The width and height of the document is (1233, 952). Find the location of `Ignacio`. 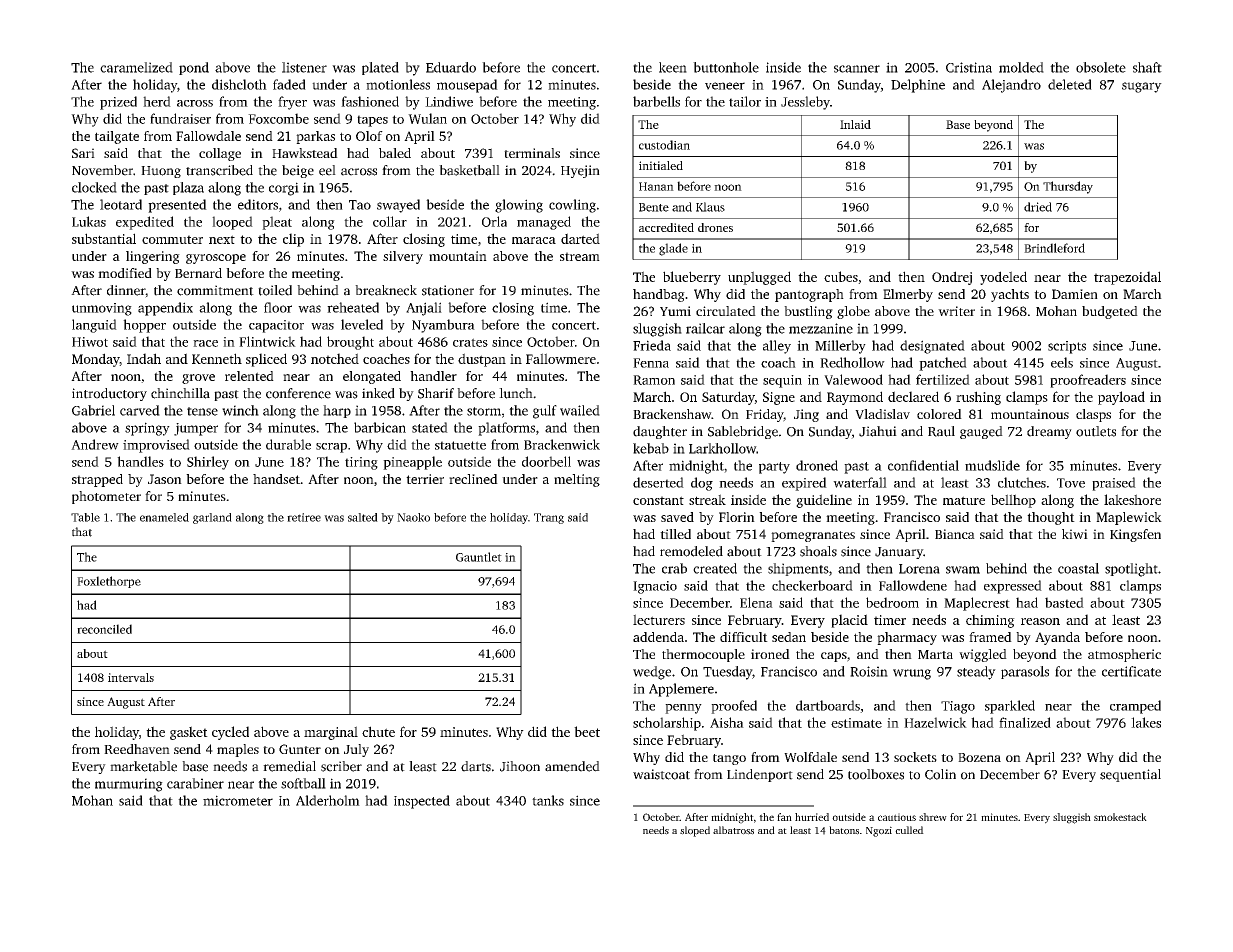

Ignacio is located at coordinates (655, 587).
